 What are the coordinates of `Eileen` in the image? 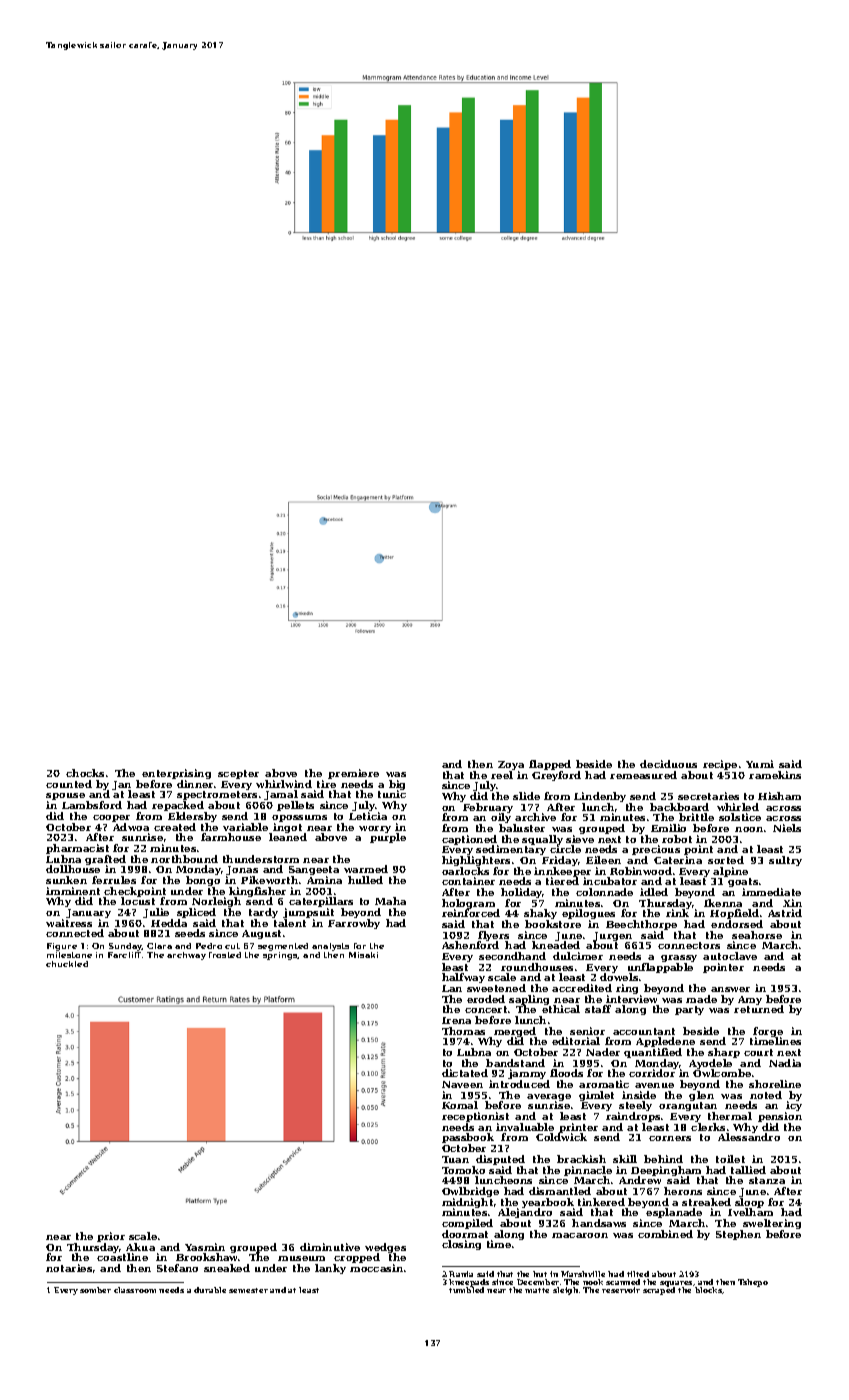 It's located at (603, 860).
